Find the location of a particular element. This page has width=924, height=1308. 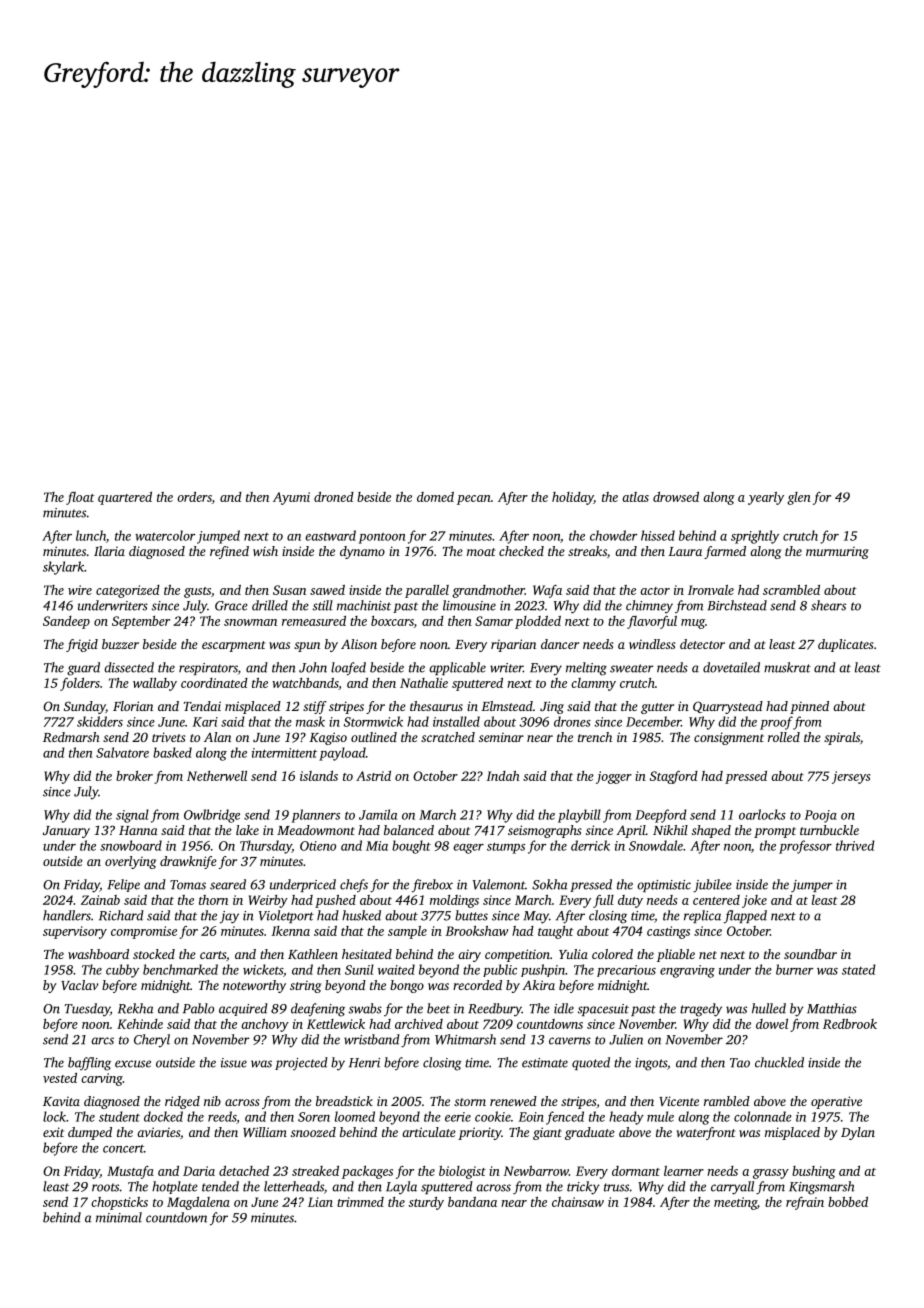

Alison is located at coordinates (359, 644).
